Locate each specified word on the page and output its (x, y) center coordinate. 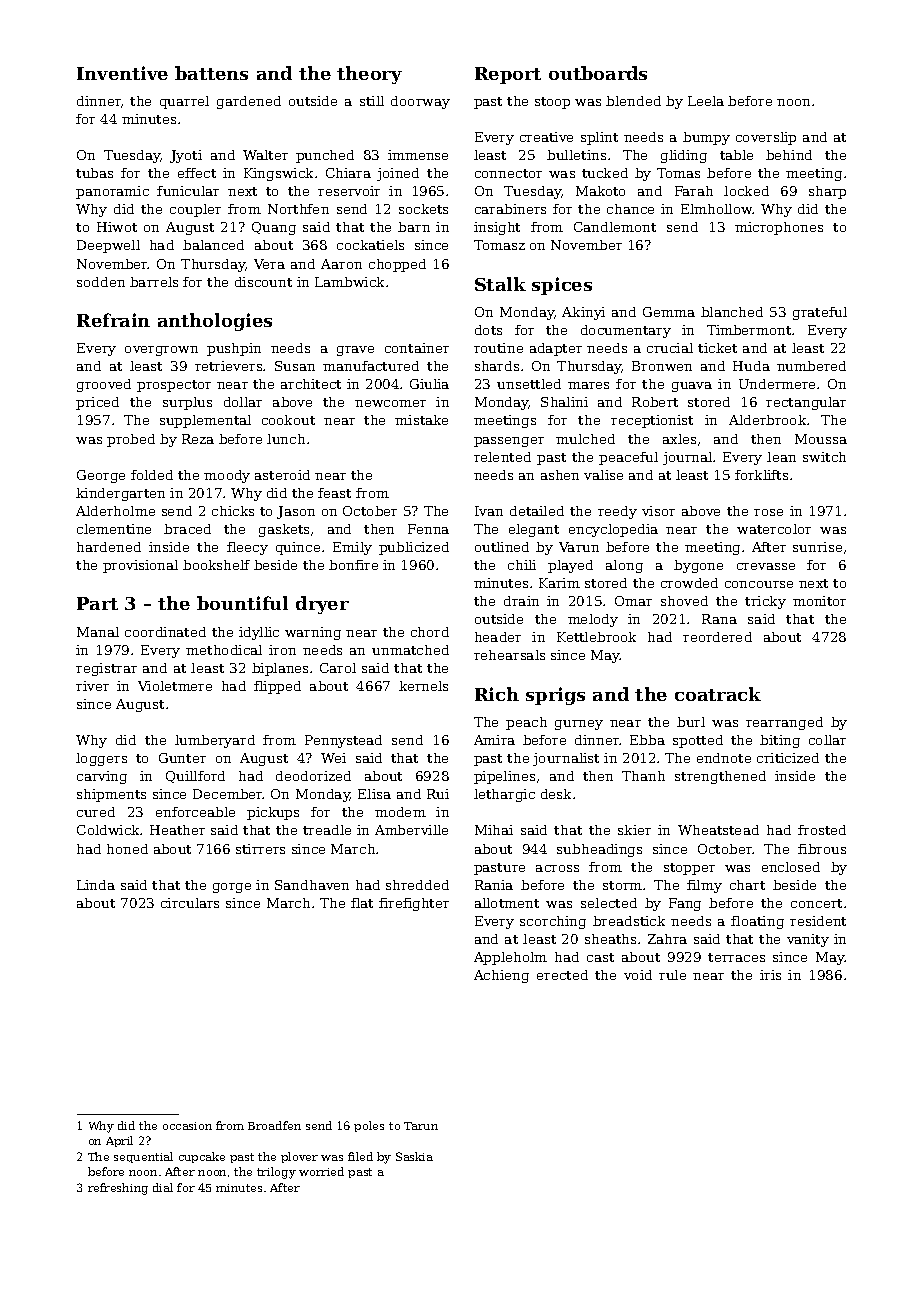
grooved (104, 385)
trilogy (276, 1173)
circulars (190, 903)
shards (497, 366)
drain (521, 601)
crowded (689, 583)
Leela (706, 101)
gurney (579, 725)
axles (679, 439)
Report (508, 75)
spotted (698, 741)
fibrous (822, 849)
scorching (553, 922)
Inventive (122, 73)
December (228, 794)
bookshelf (216, 565)
